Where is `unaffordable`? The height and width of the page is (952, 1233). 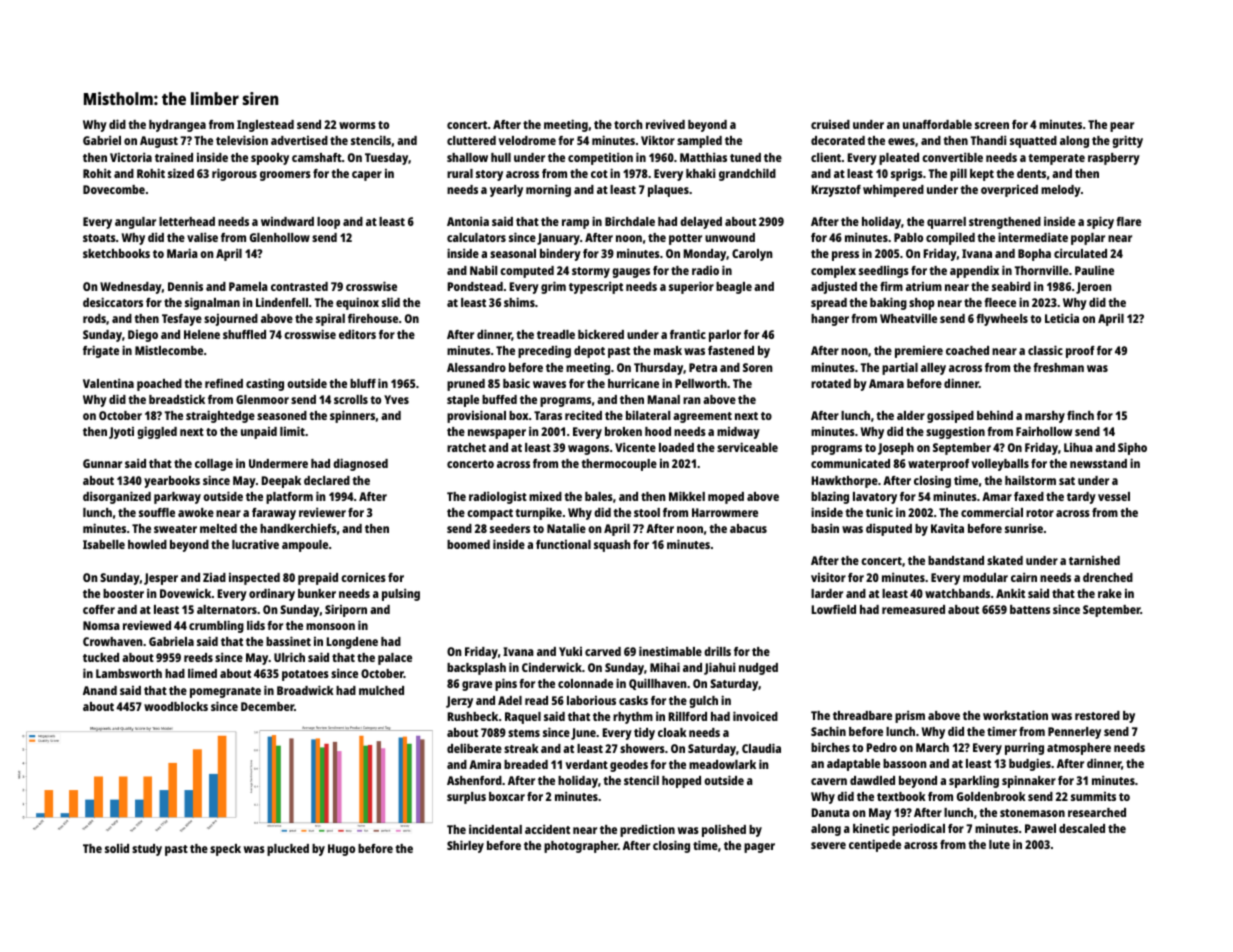 unaffordable is located at coordinates (937, 124).
